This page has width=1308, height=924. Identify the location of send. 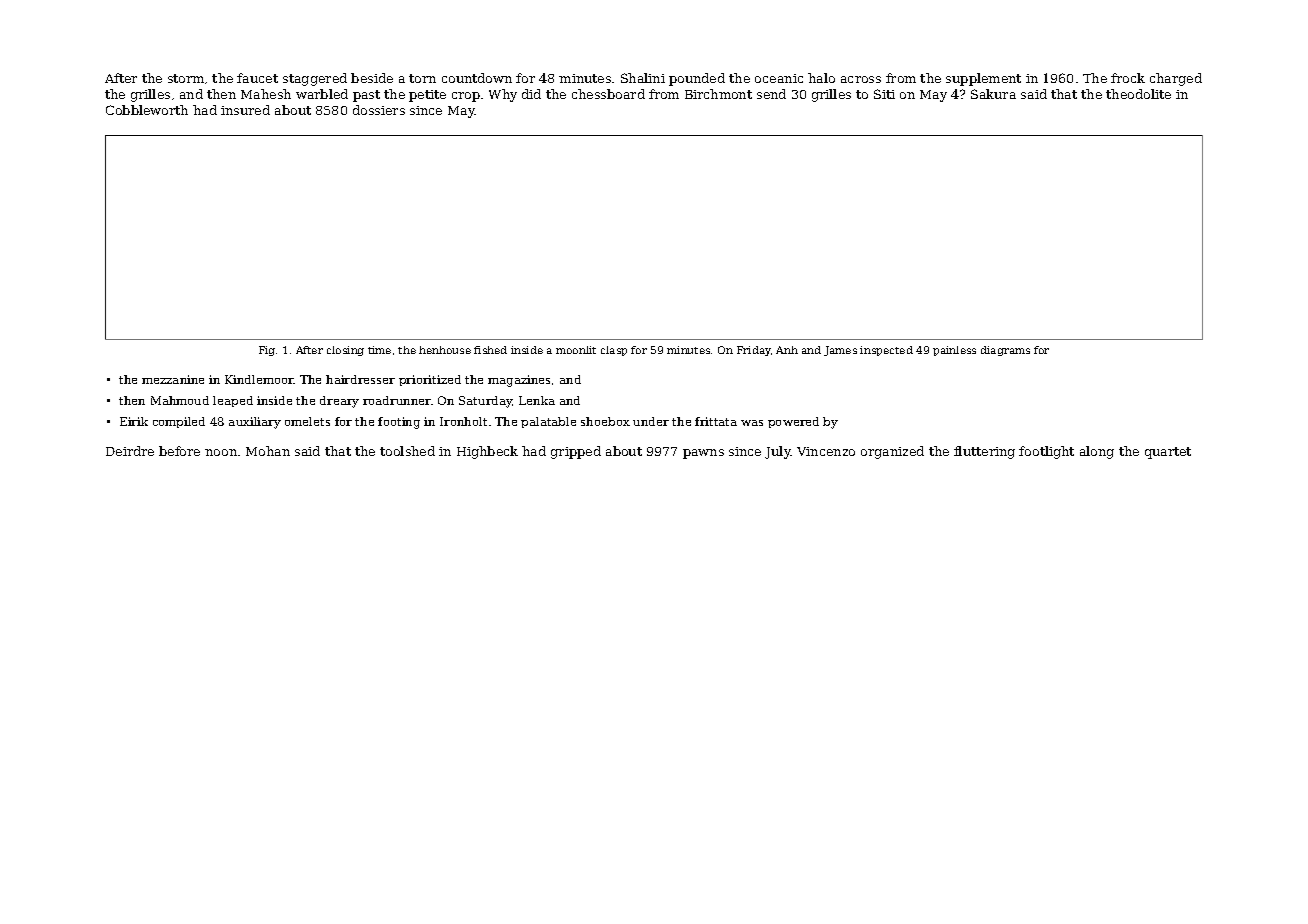
(771, 94).
